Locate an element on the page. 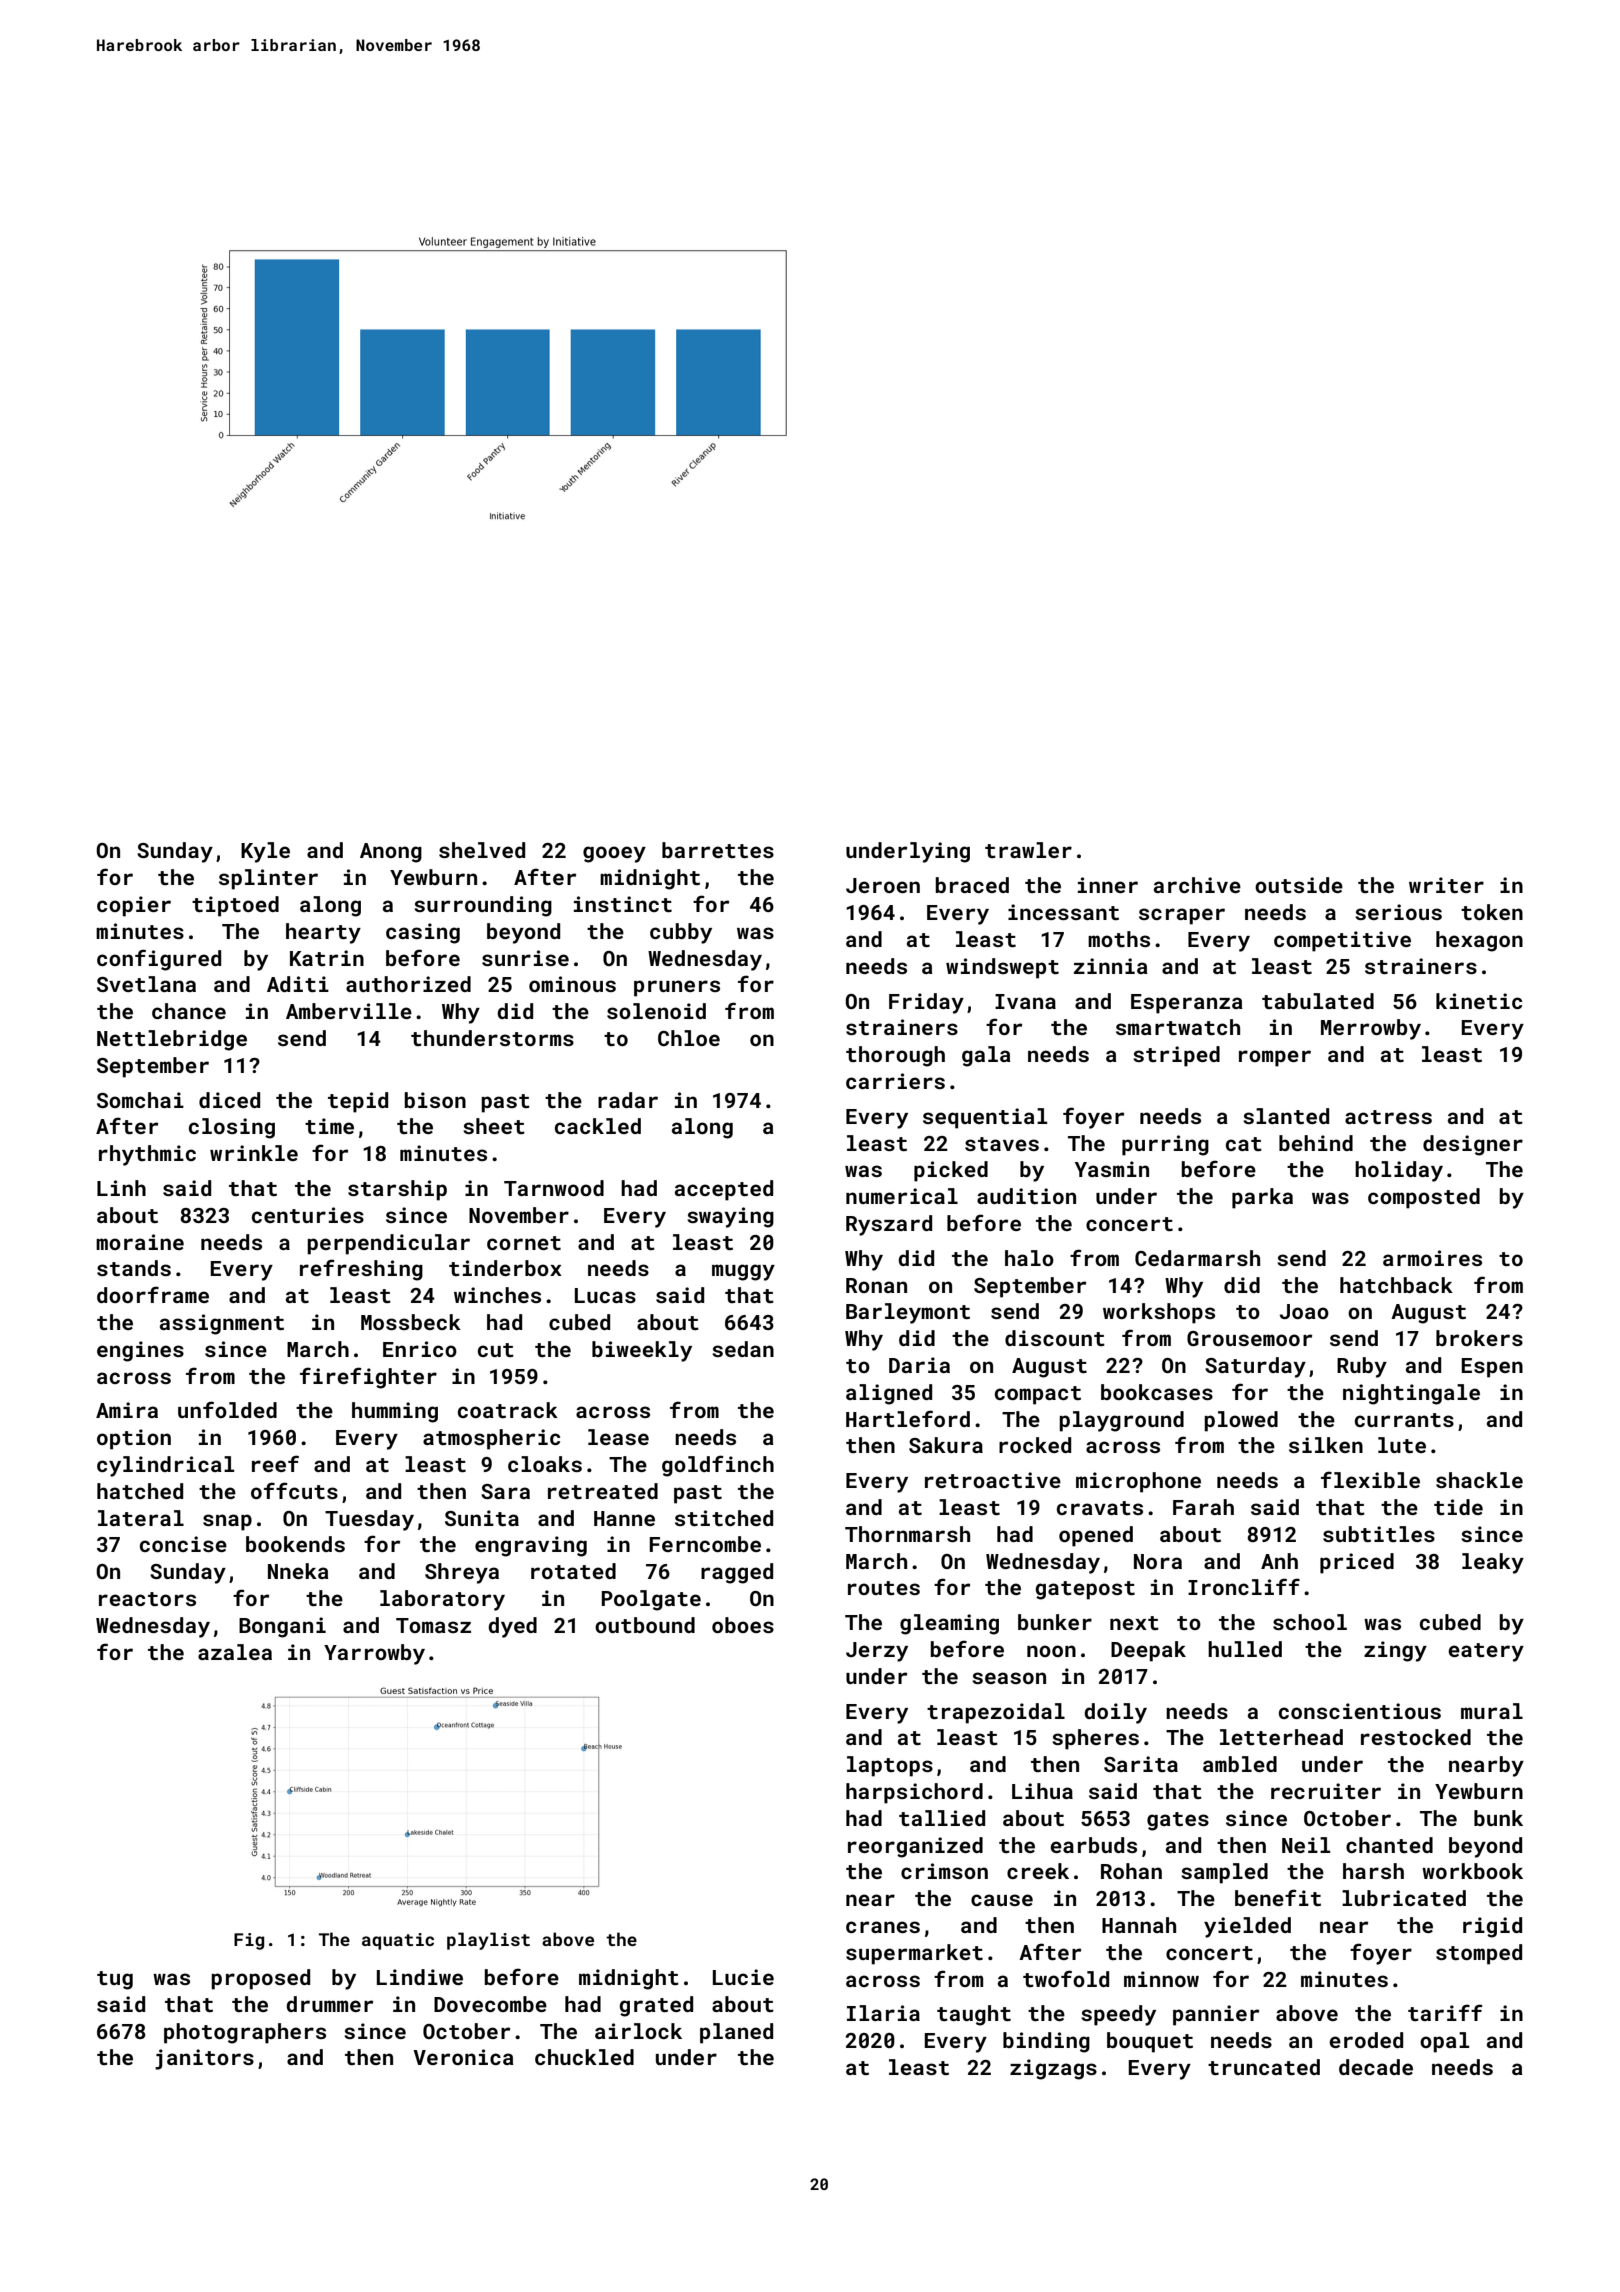 The image size is (1620, 2292). cubby is located at coordinates (681, 933).
